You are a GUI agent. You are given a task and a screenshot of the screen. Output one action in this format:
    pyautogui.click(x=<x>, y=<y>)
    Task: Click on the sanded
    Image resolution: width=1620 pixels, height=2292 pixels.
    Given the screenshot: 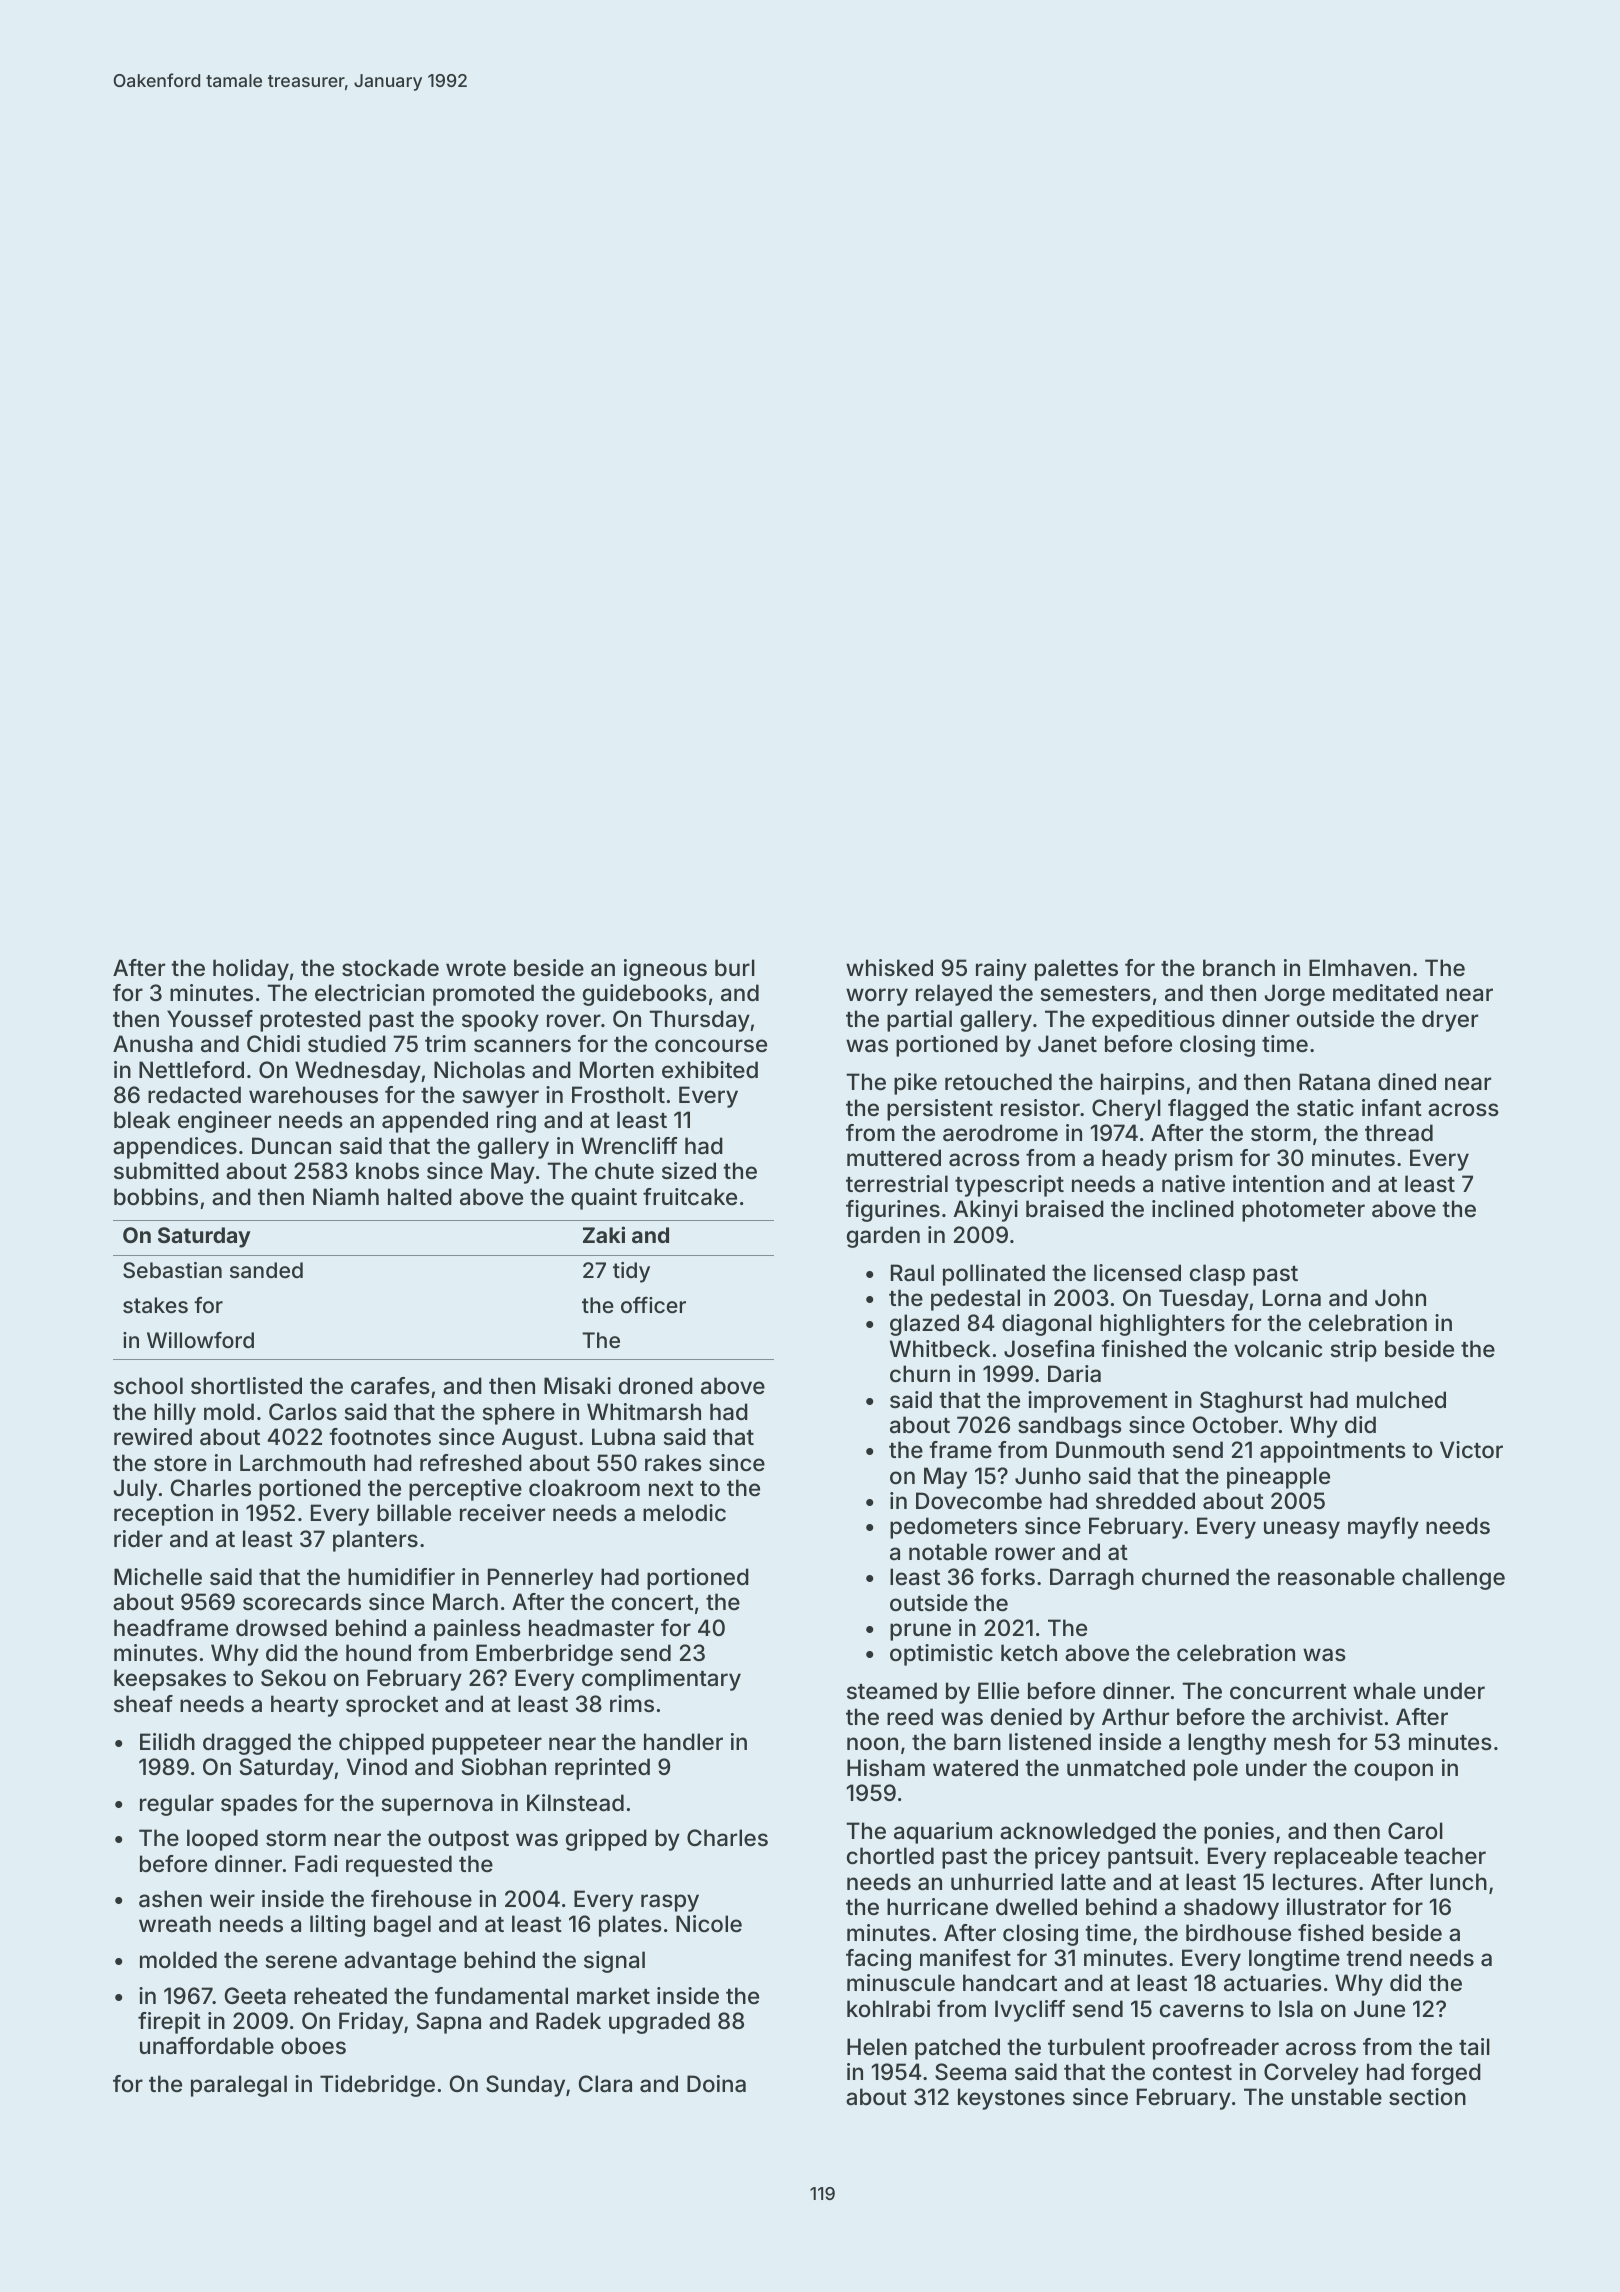 What is the action you would take?
    pyautogui.click(x=266, y=1270)
